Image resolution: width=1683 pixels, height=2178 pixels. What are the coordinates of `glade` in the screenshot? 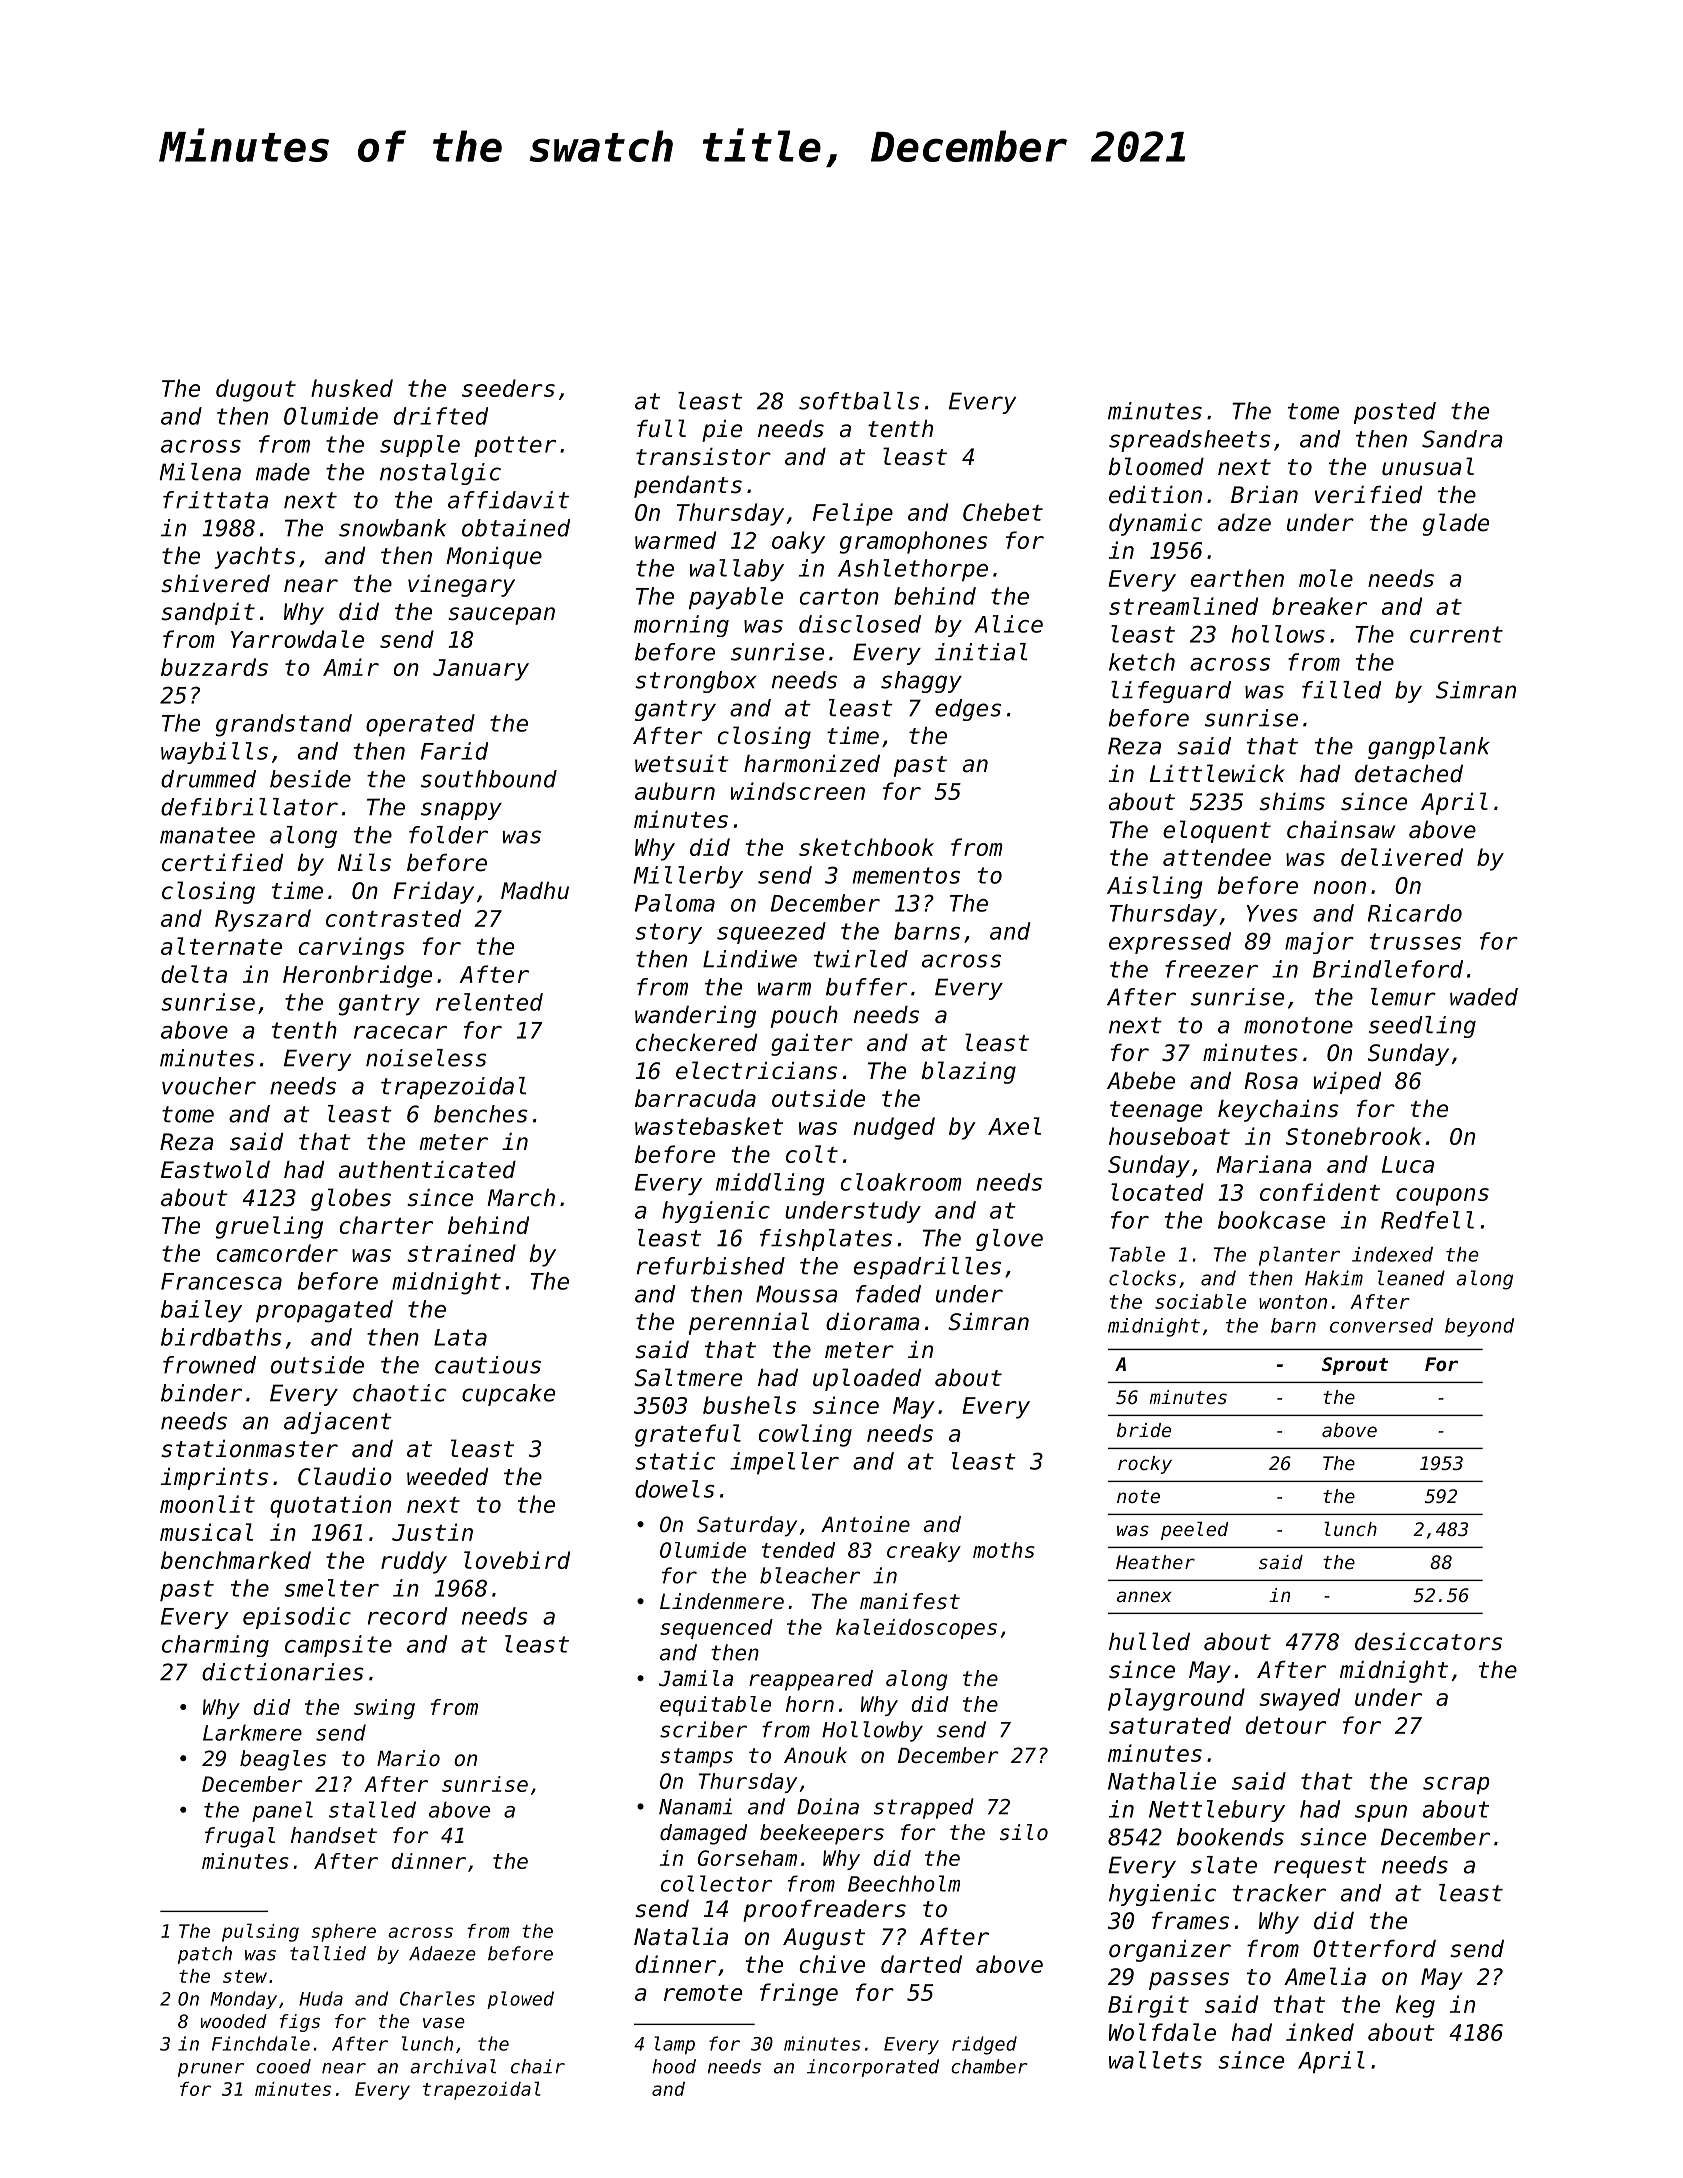 It's located at (1456, 524).
